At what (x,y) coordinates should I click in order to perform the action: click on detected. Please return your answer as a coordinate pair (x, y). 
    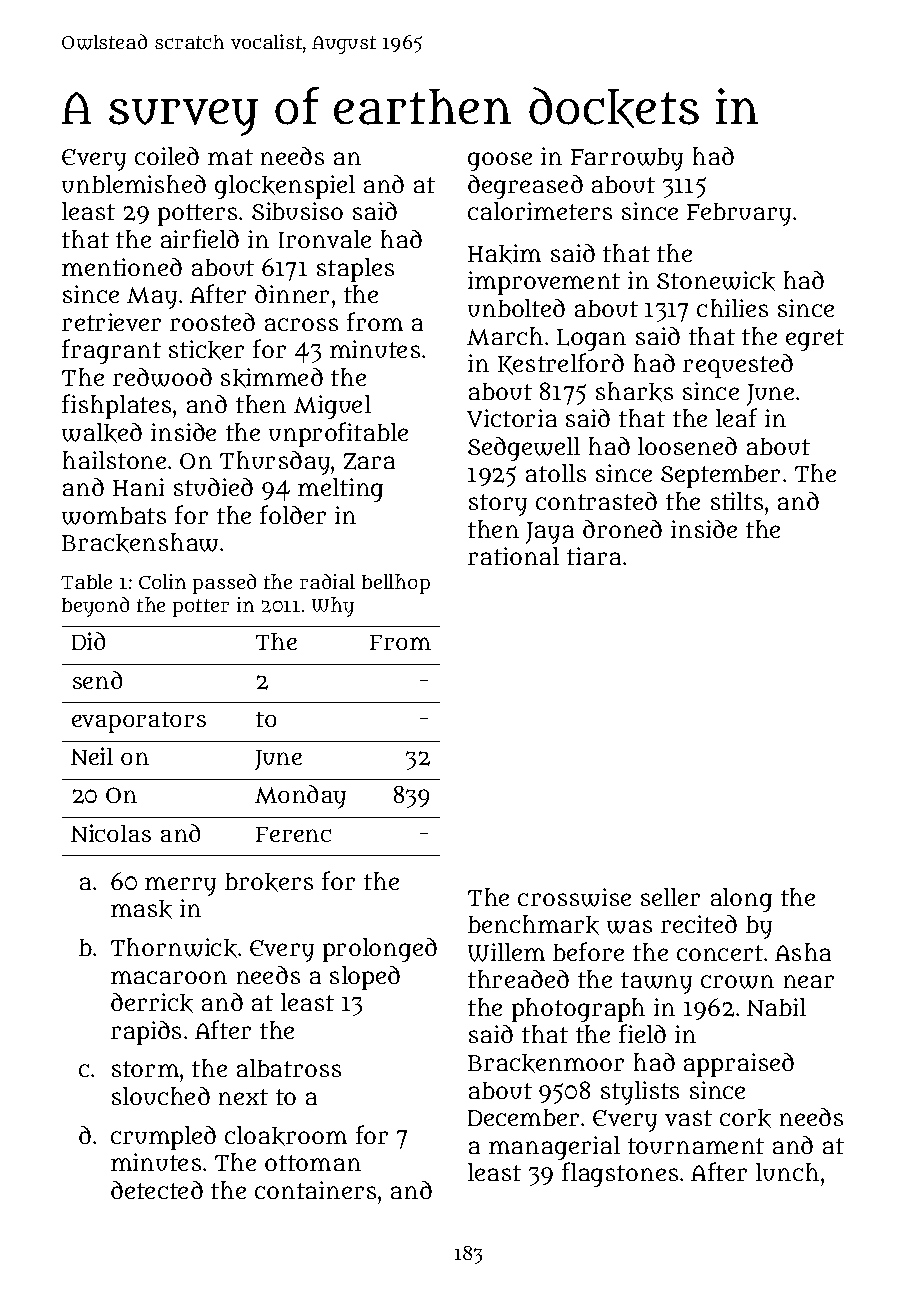
    Looking at the image, I should click on (157, 1190).
